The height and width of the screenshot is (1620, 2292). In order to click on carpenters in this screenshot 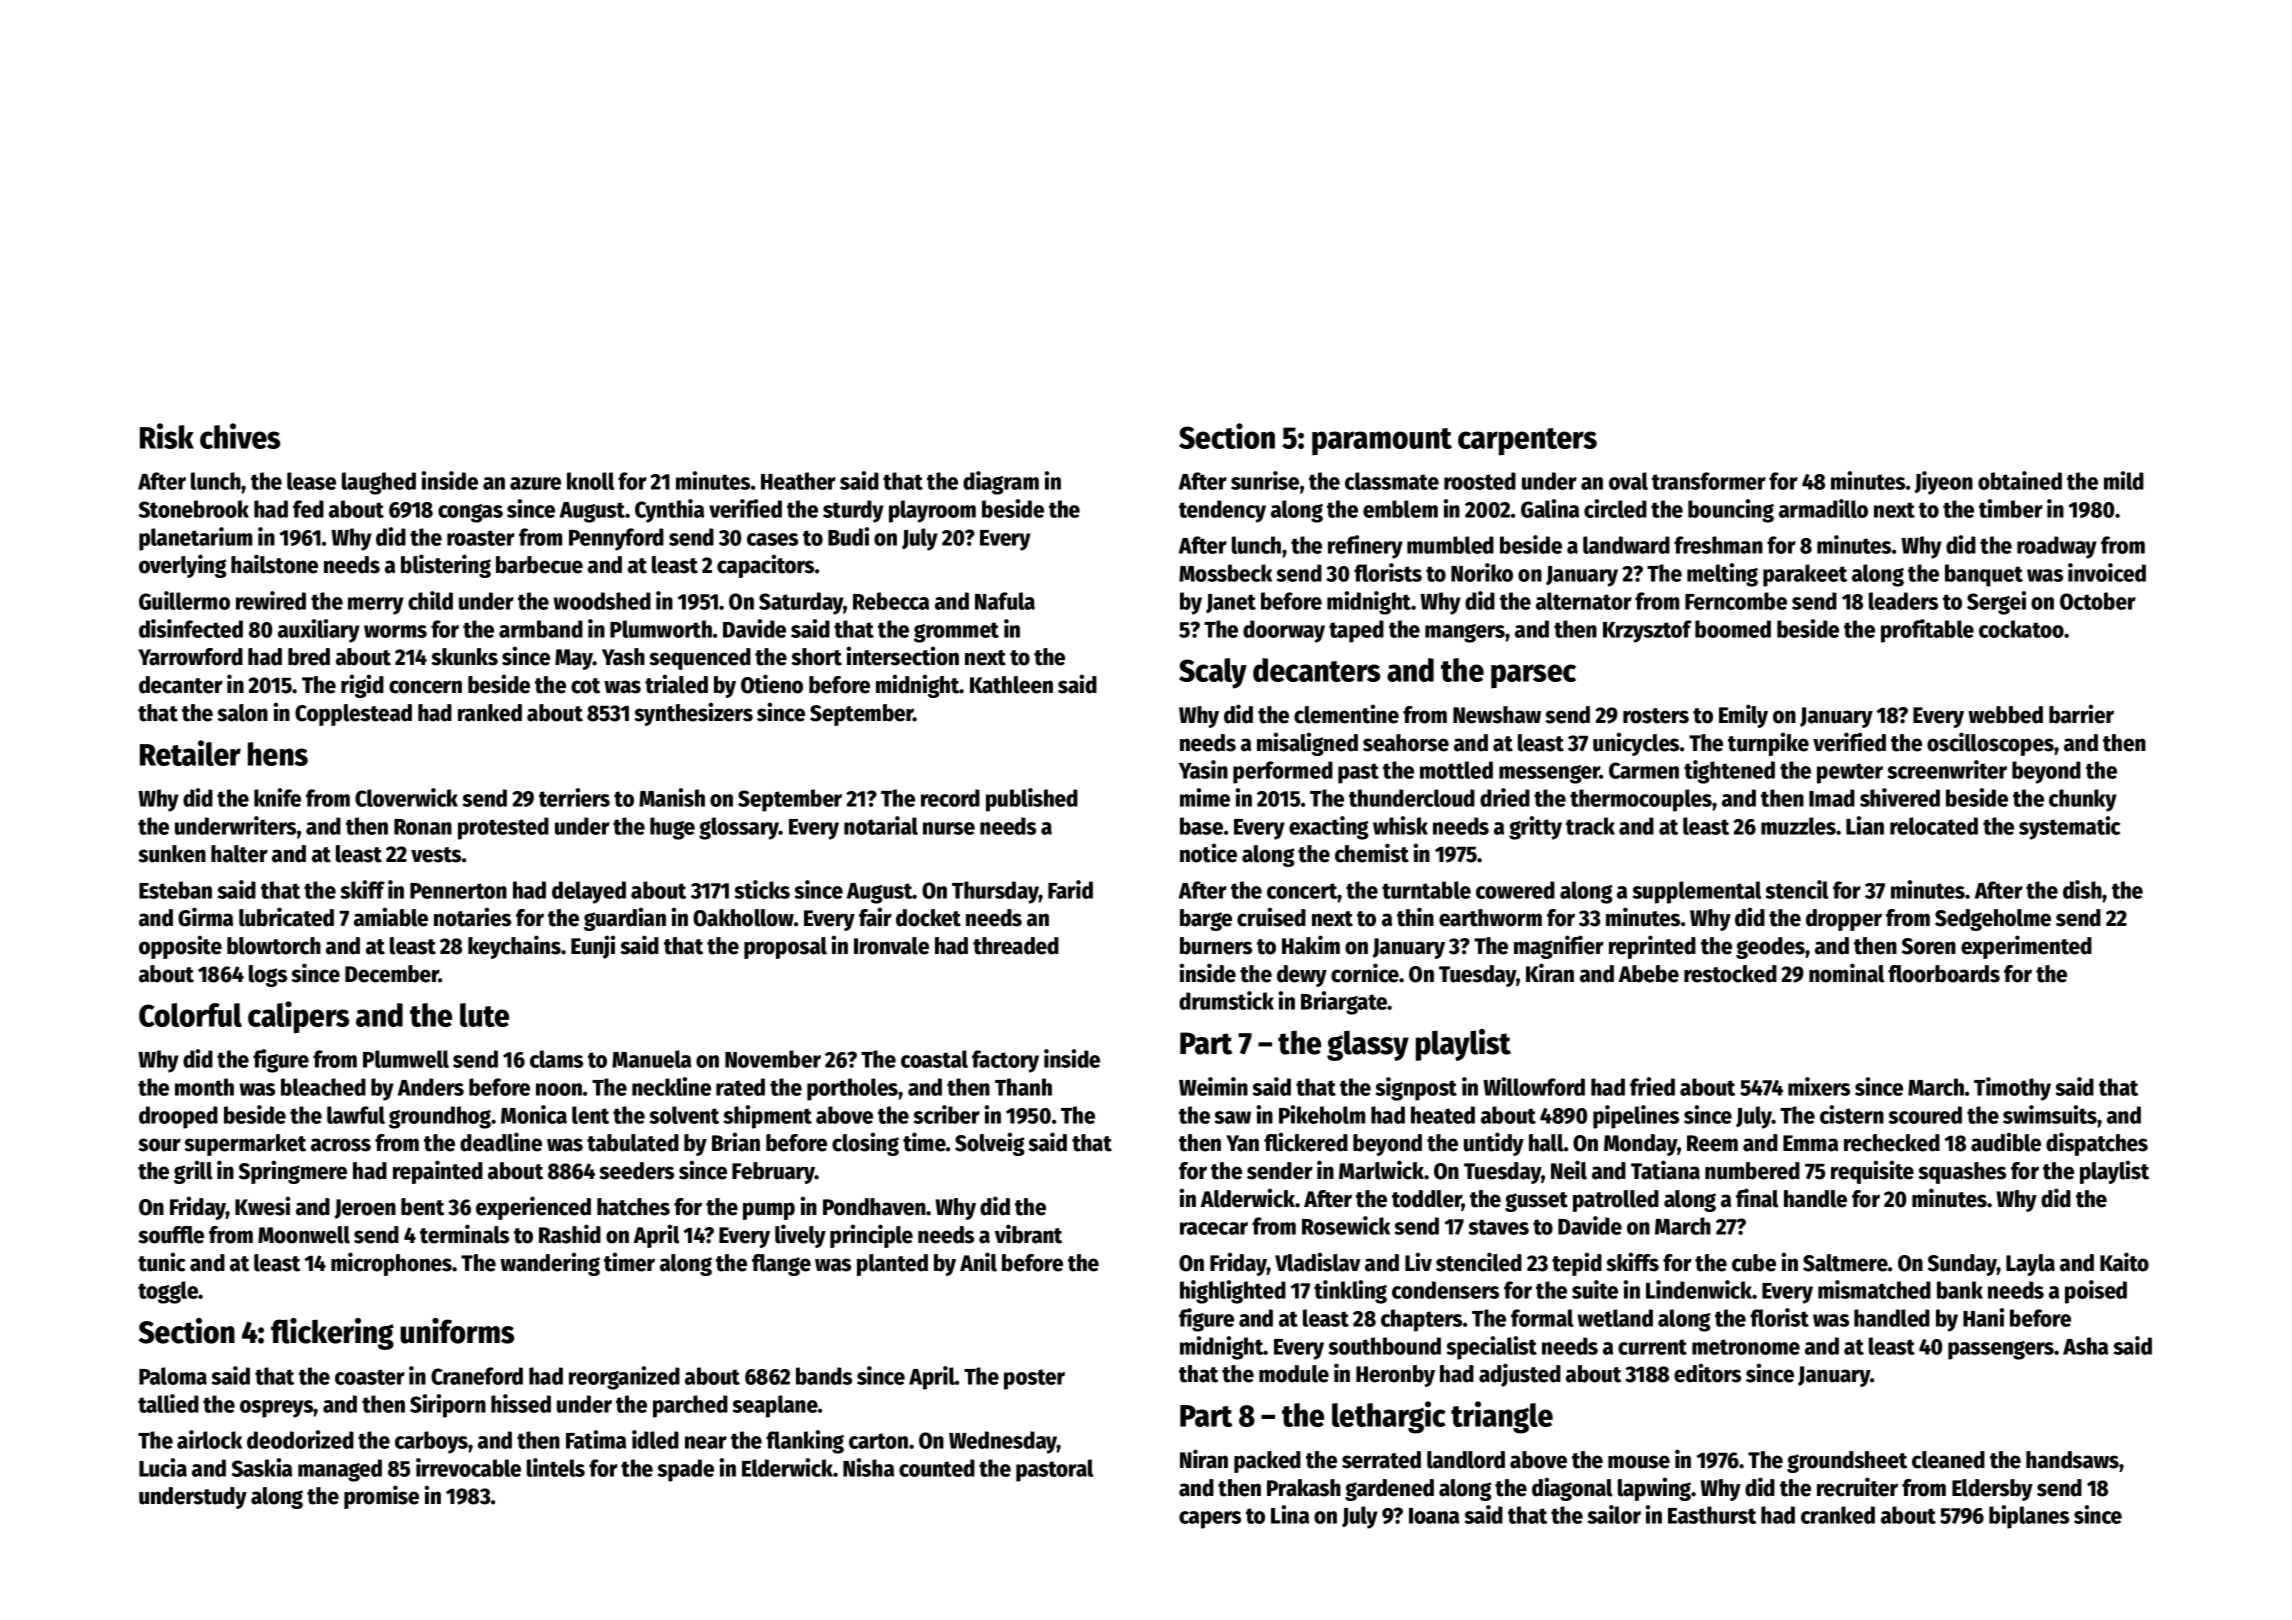, I will do `click(1527, 442)`.
